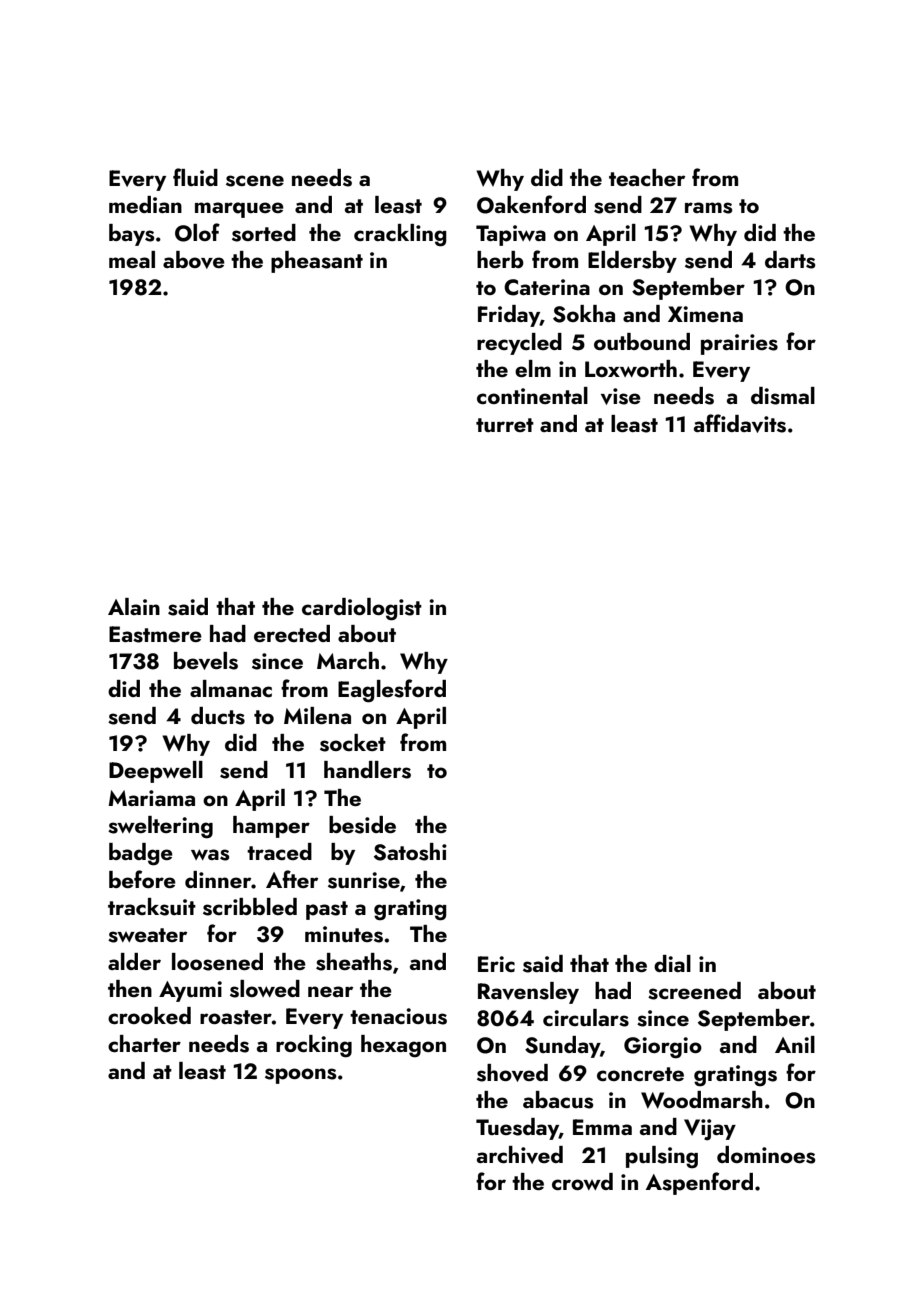  I want to click on screened, so click(694, 991).
